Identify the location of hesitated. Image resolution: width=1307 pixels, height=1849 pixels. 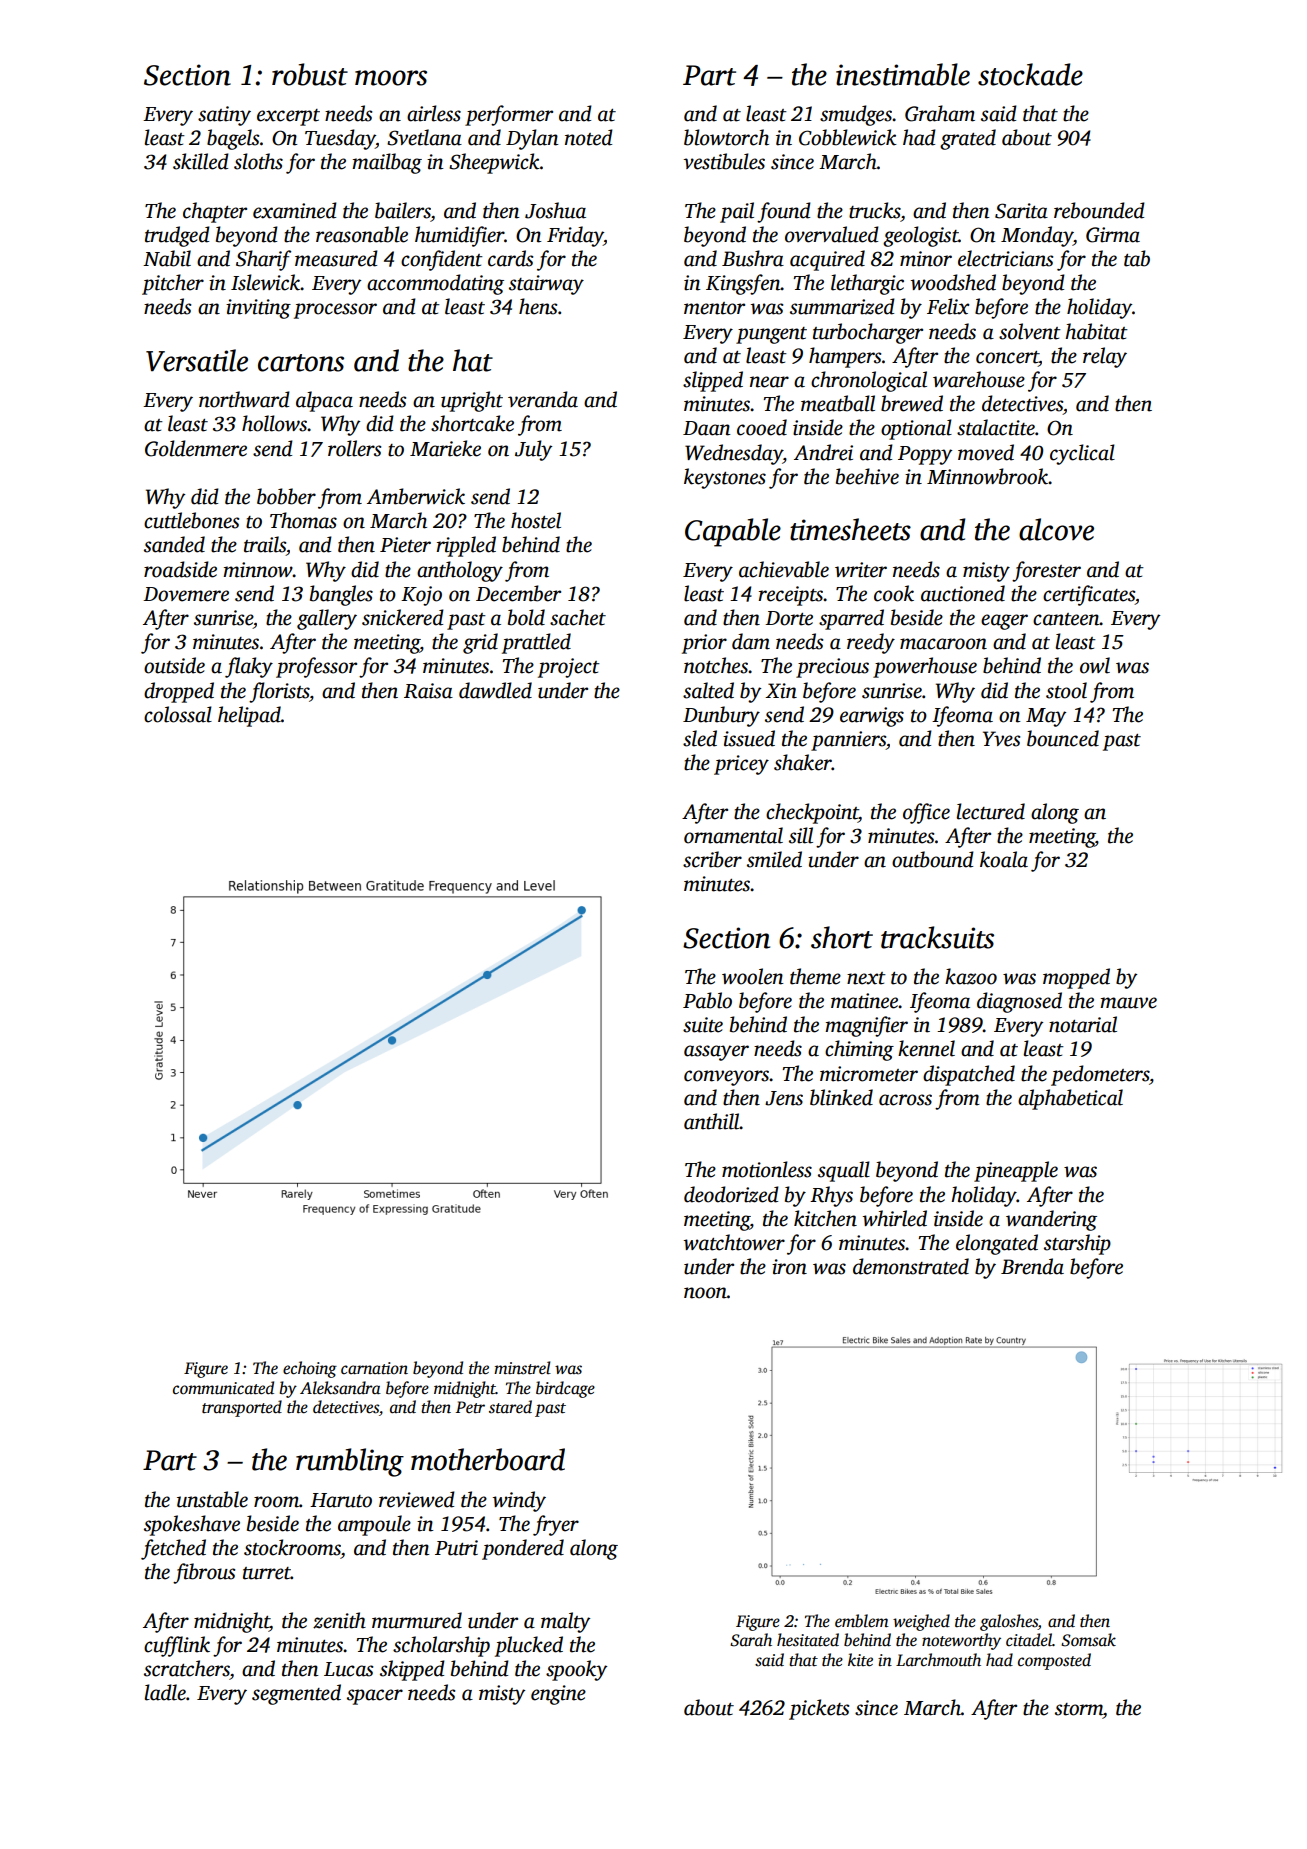
(808, 1640).
